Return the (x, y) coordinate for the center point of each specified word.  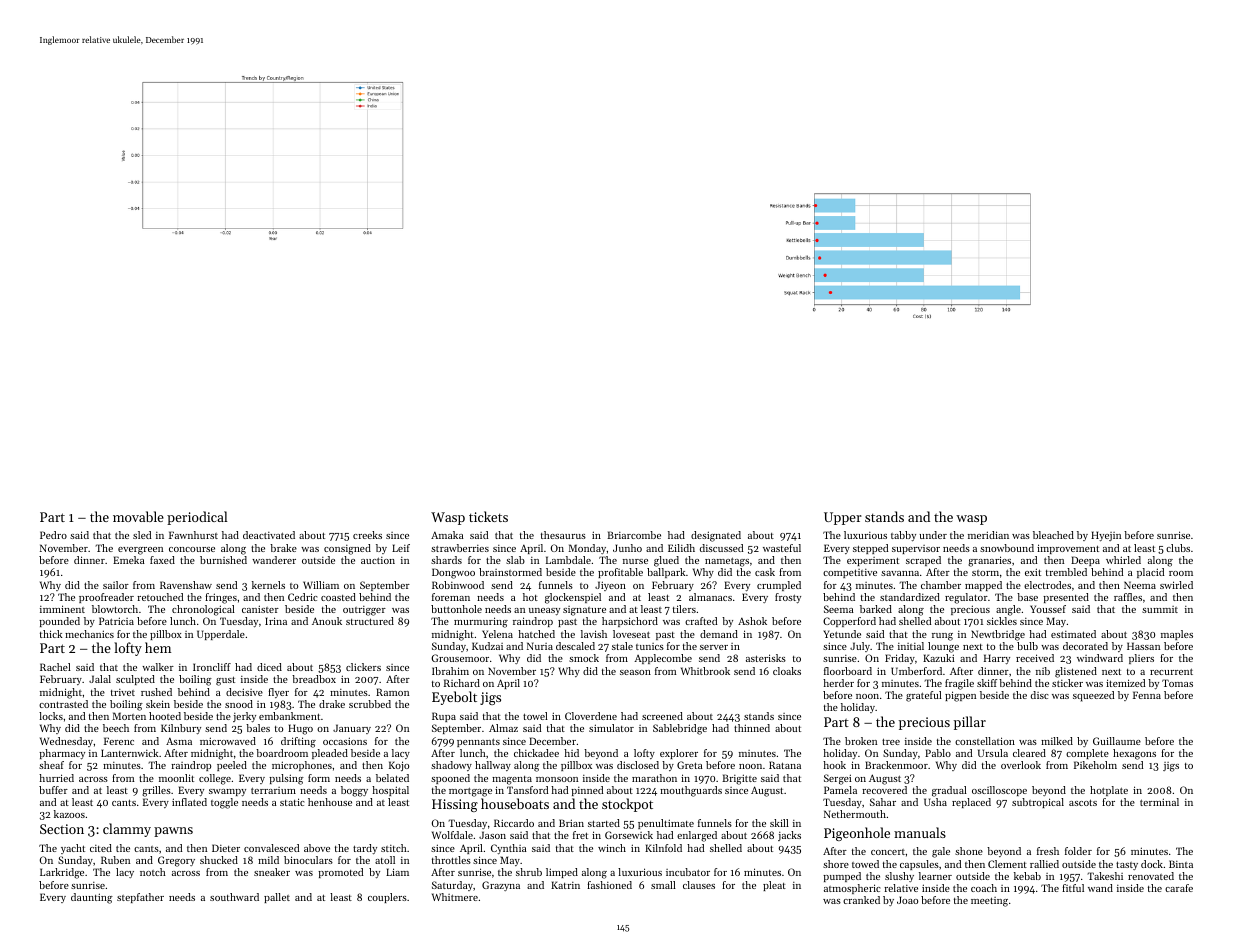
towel (535, 716)
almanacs (710, 597)
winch (612, 848)
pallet (277, 898)
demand (719, 634)
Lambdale (568, 560)
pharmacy (62, 754)
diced (269, 667)
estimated (1073, 634)
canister (260, 609)
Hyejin (1106, 536)
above (317, 848)
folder (1078, 851)
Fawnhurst (193, 535)
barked (876, 609)
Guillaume (1117, 741)
